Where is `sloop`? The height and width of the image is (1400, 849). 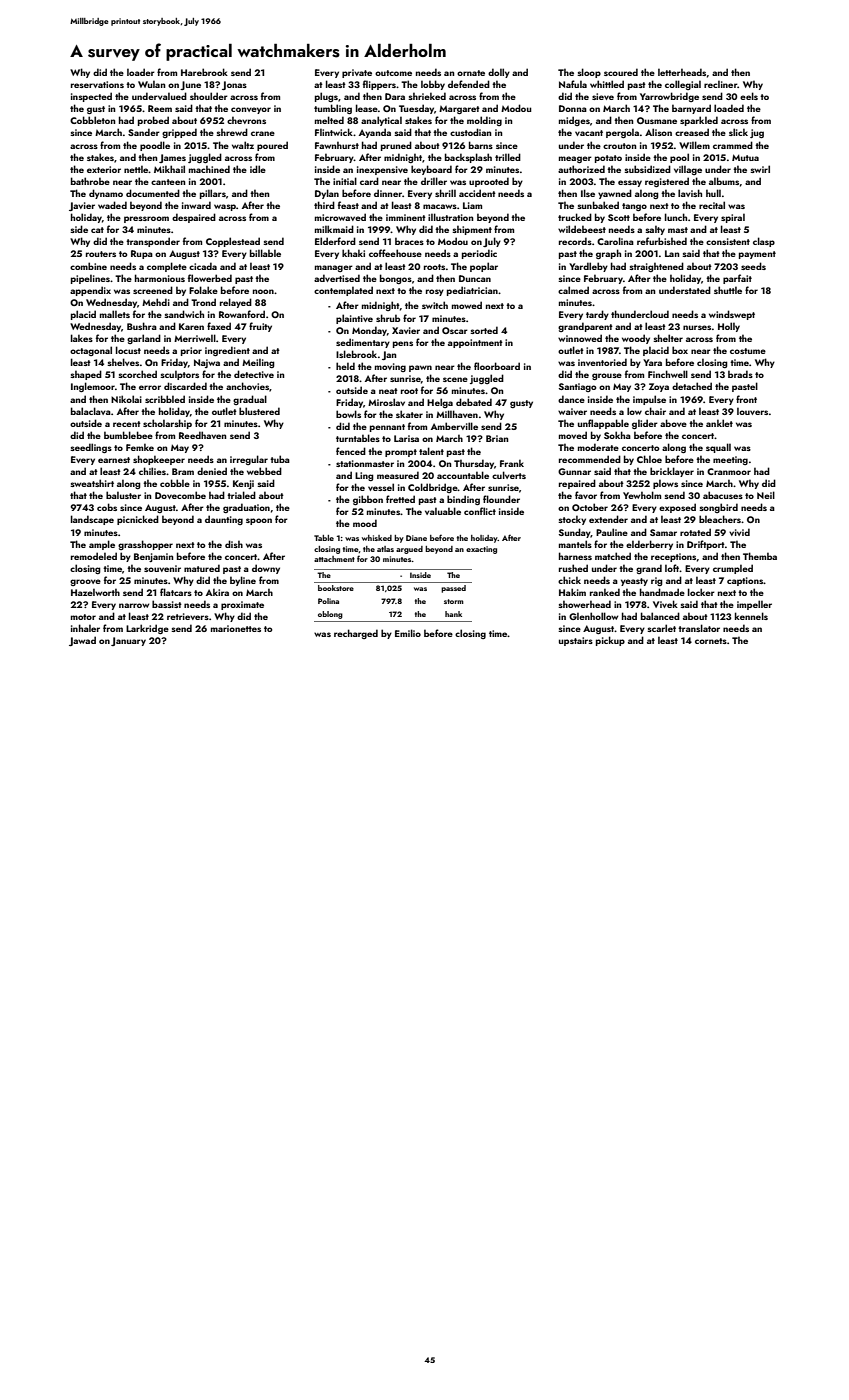 sloop is located at coordinates (589, 73).
